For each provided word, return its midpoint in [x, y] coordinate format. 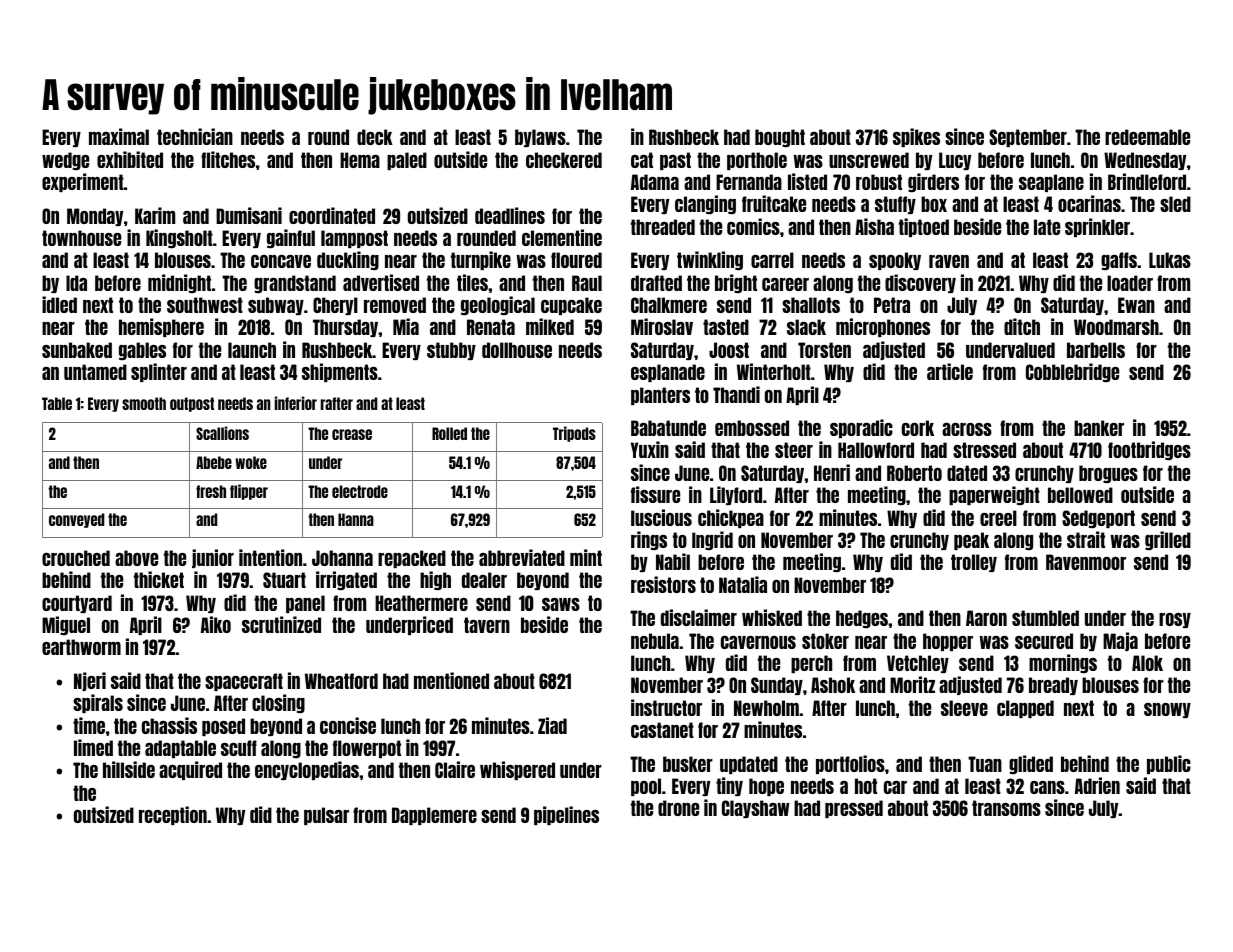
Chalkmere [669, 305]
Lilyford [736, 495]
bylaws [540, 138]
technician [195, 136]
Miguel [66, 626]
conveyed [77, 520]
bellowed [1080, 495]
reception [173, 815]
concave [281, 261]
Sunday [777, 686]
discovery [920, 283]
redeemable [1147, 137]
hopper [948, 642]
